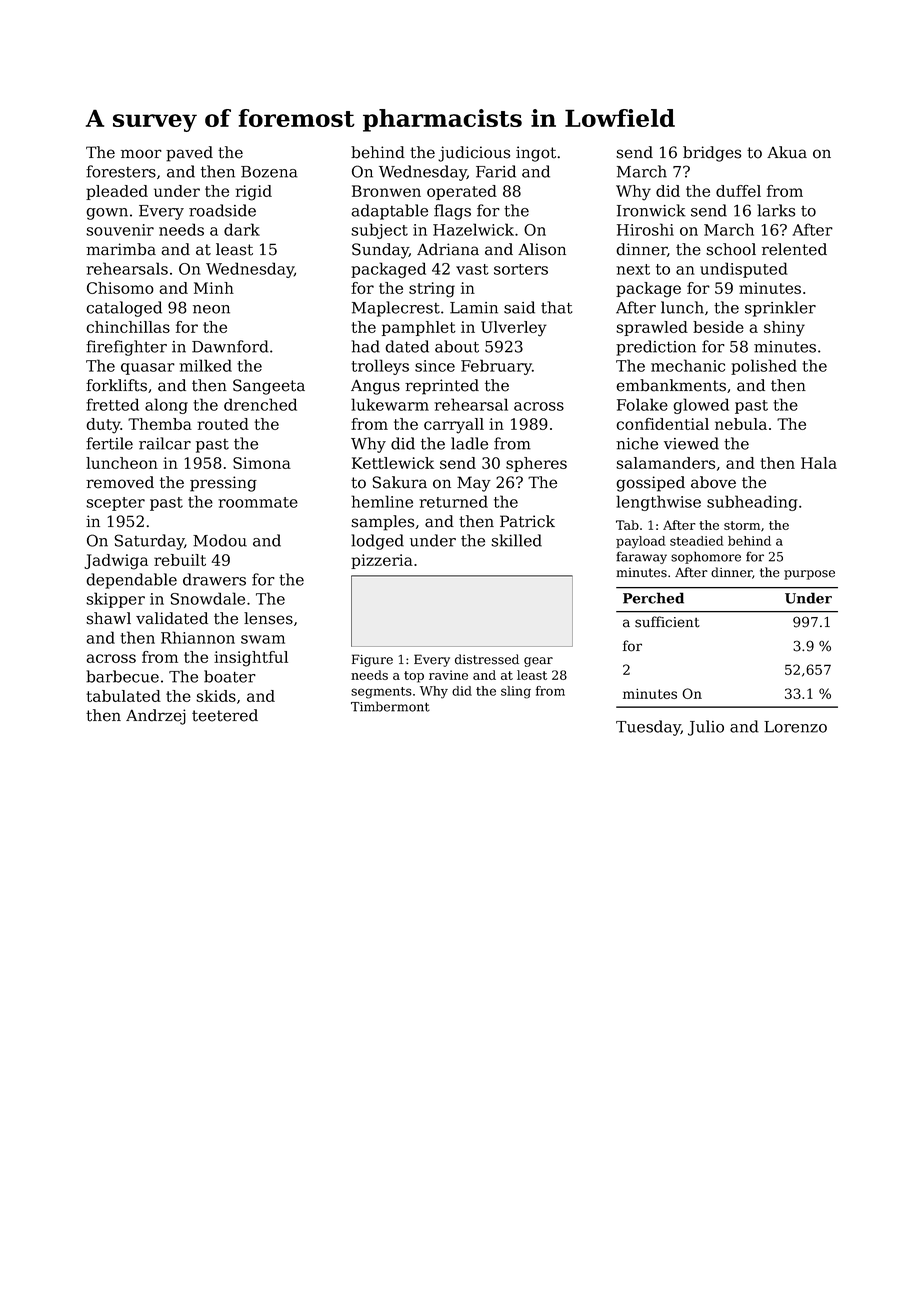 This screenshot has width=924, height=1308. Describe the element at coordinates (516, 540) in the screenshot. I see `skilled` at that location.
